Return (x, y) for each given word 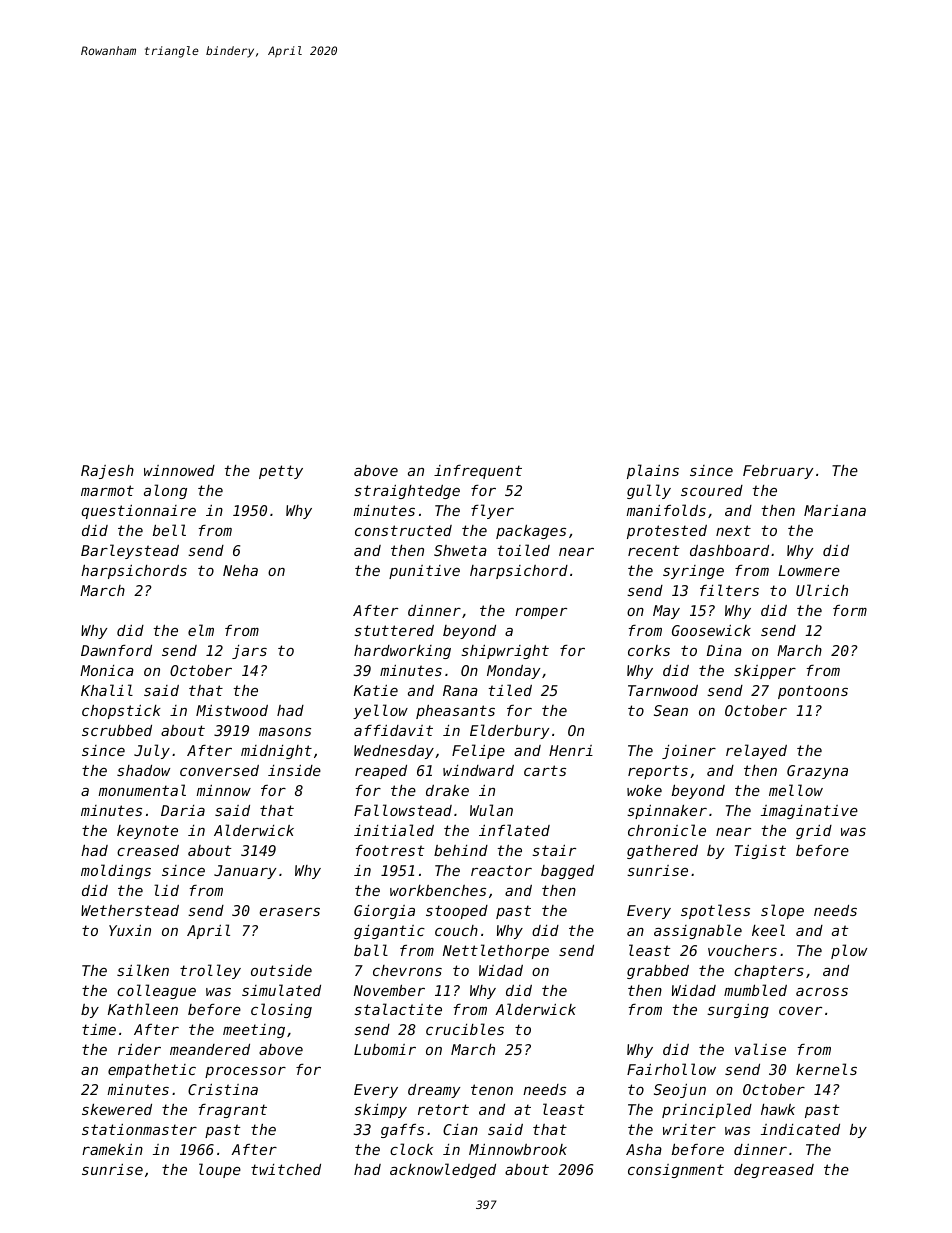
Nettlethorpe (496, 951)
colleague (156, 991)
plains (653, 471)
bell (169, 530)
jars (249, 652)
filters (729, 590)
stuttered (394, 630)
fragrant (233, 1111)
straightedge (407, 492)
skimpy (380, 1111)
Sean (671, 710)
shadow (143, 770)
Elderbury (509, 731)
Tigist (760, 852)
